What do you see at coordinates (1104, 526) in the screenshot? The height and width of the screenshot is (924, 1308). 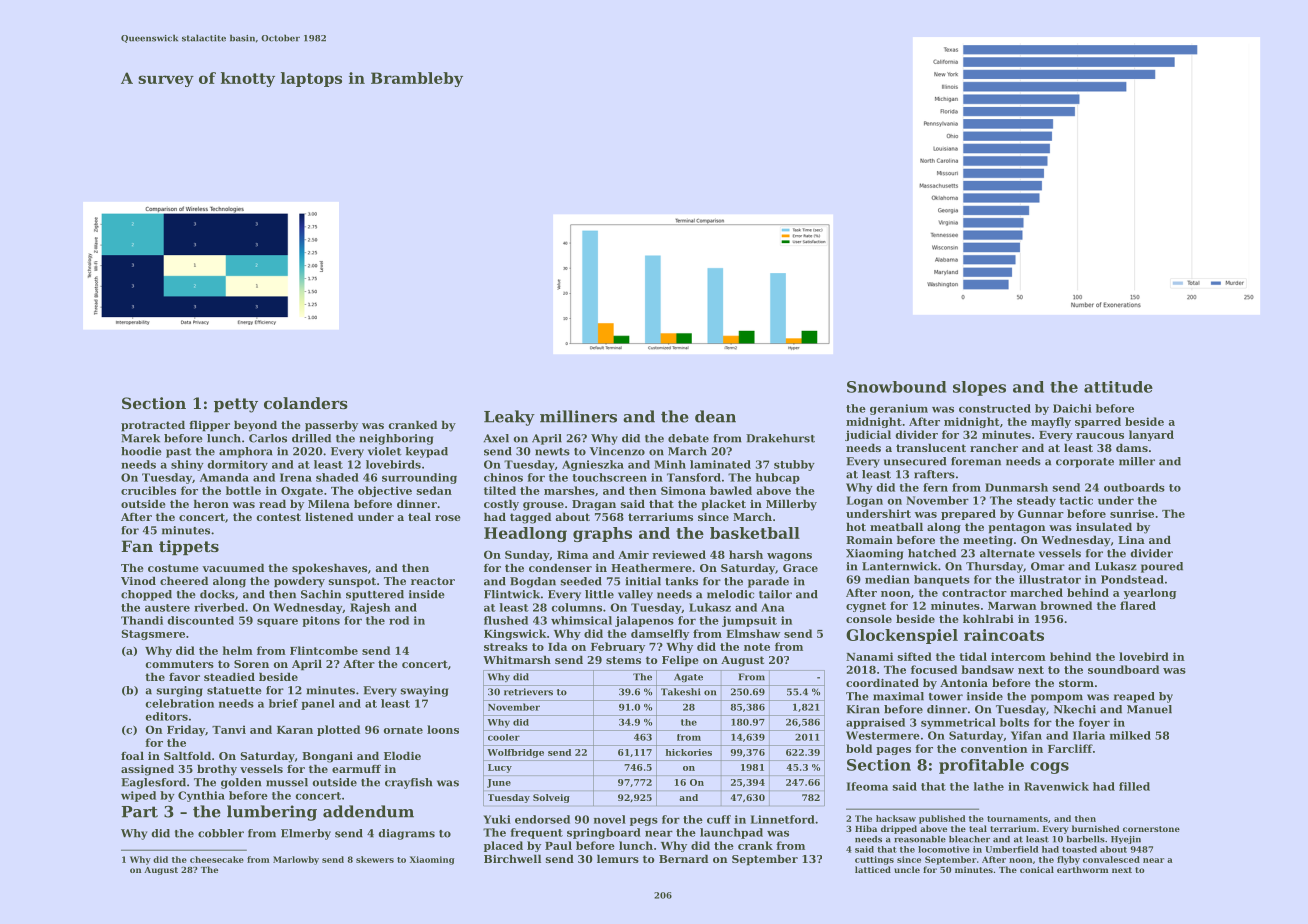 I see `insulated` at bounding box center [1104, 526].
